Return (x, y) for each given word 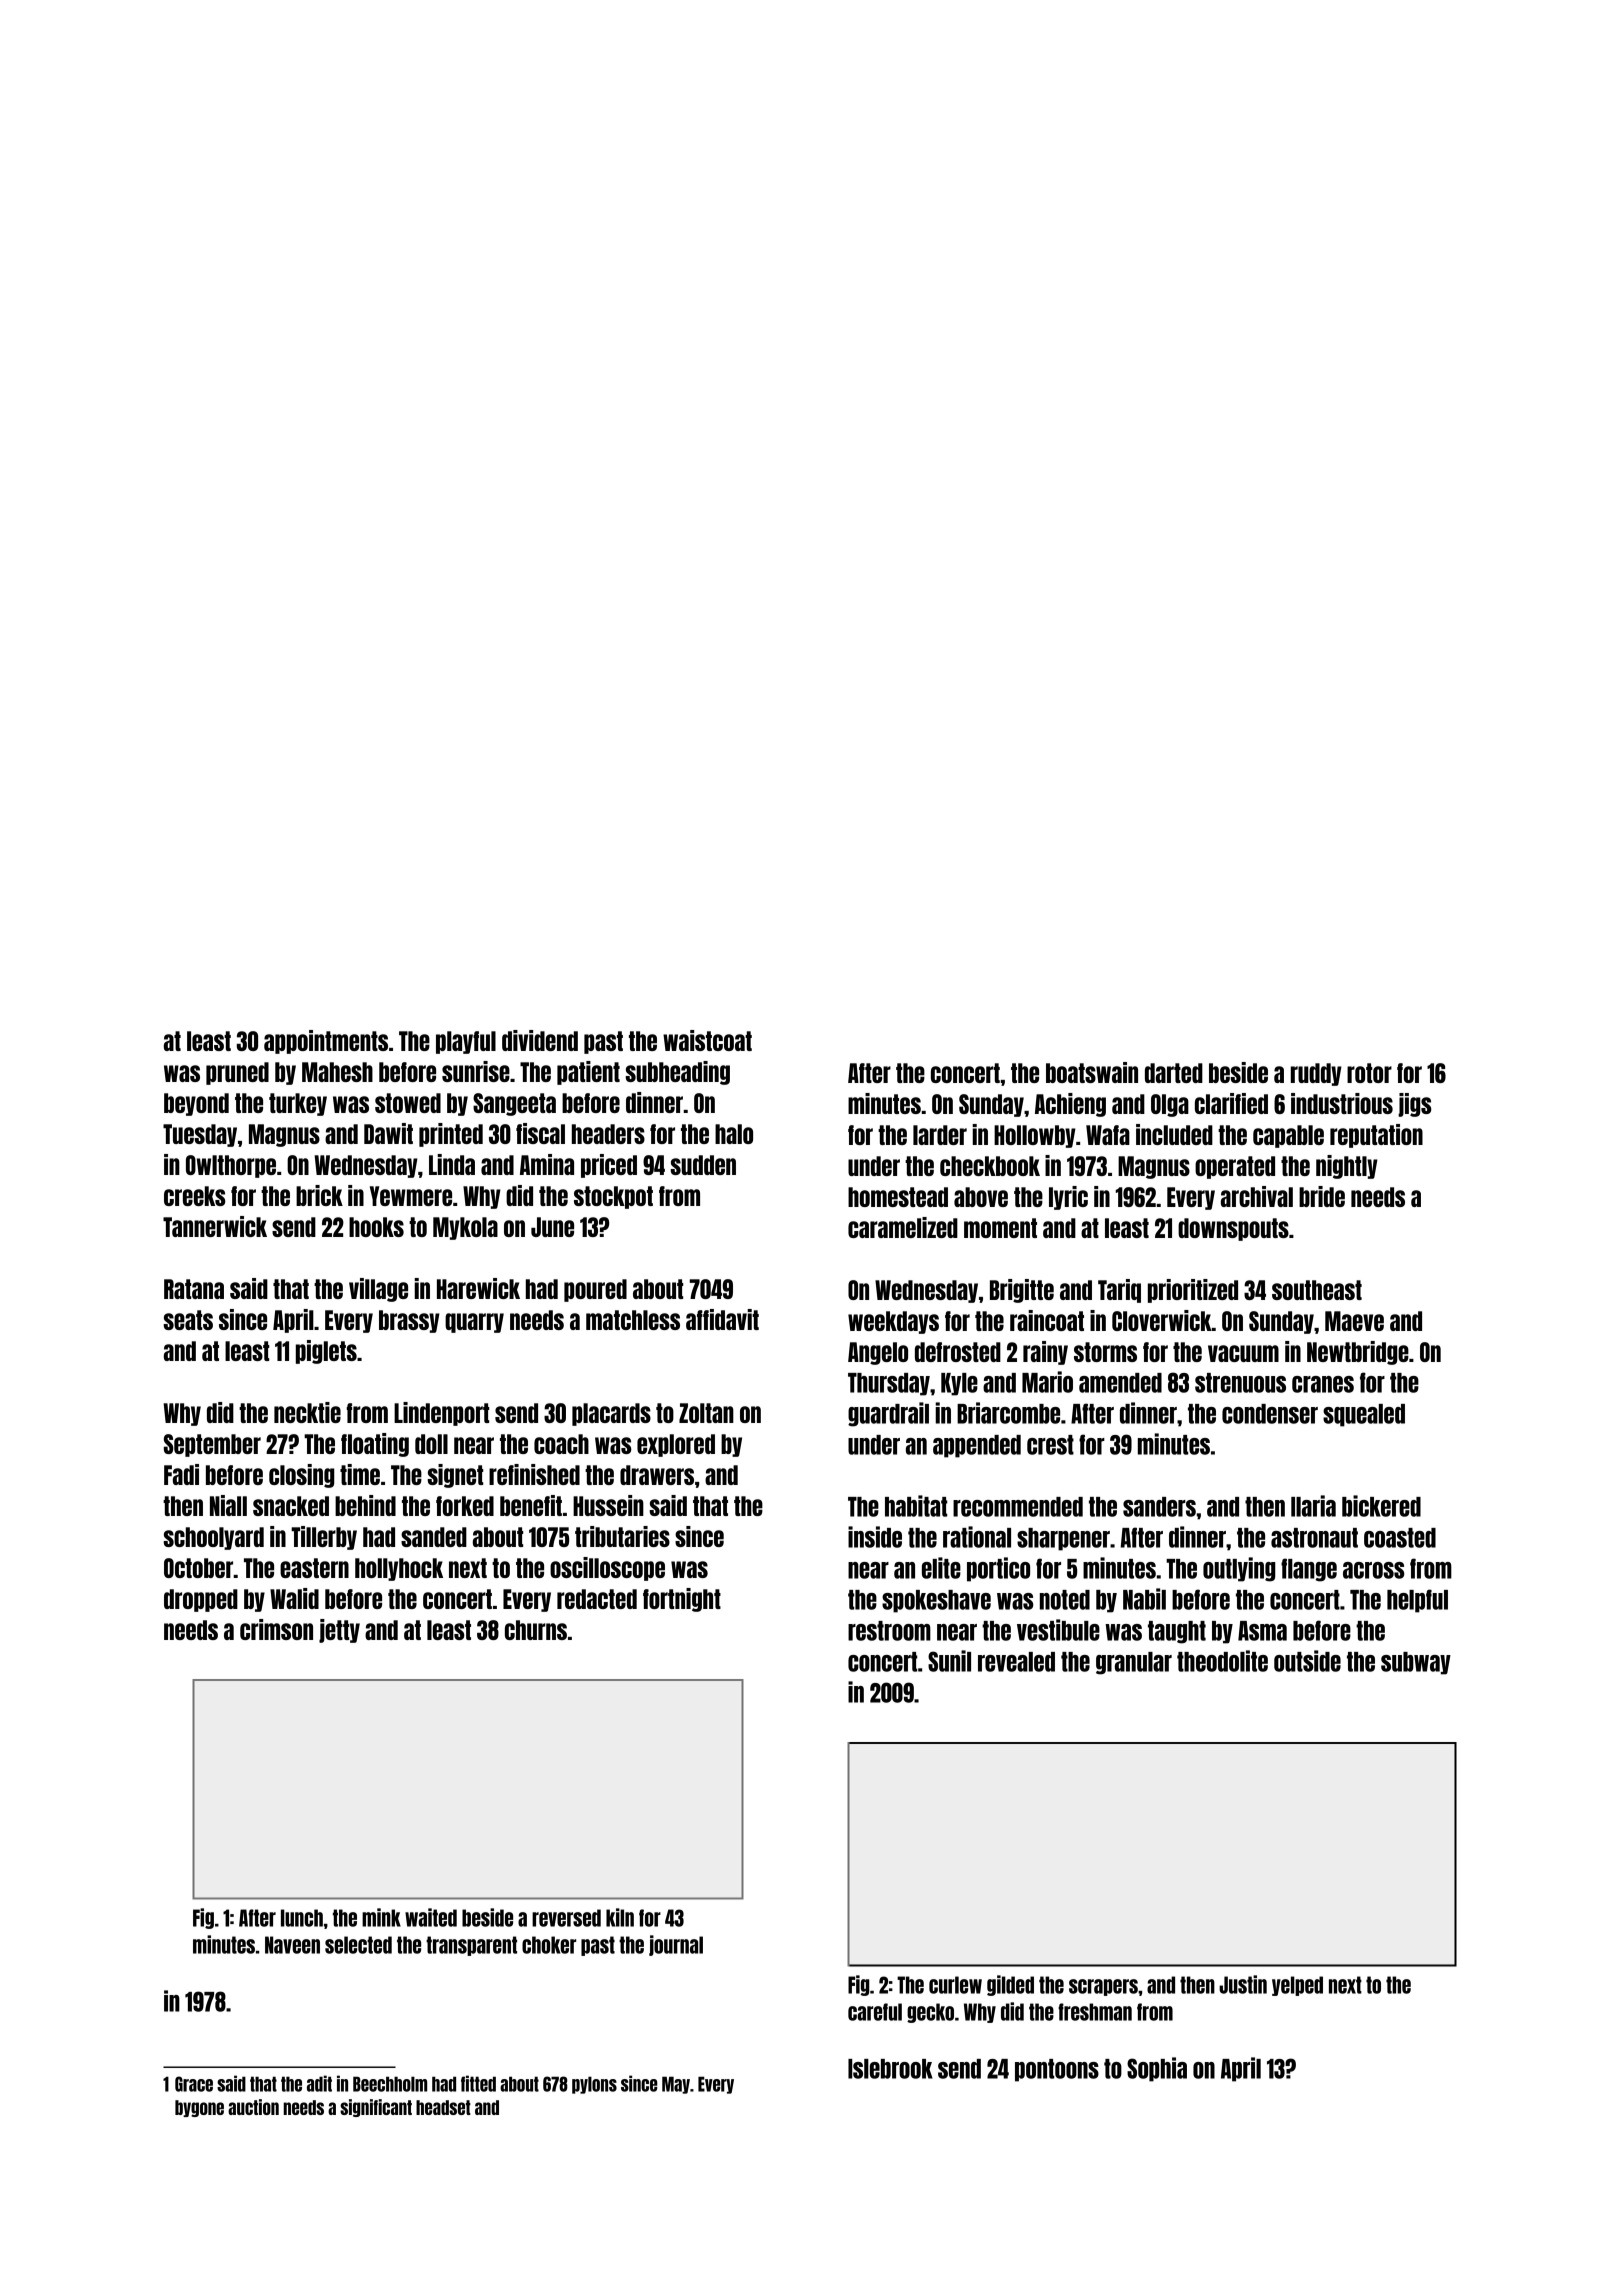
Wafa (1108, 1135)
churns (536, 1630)
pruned (237, 1073)
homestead (898, 1197)
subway (1416, 1663)
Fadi (181, 1474)
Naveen (292, 1945)
